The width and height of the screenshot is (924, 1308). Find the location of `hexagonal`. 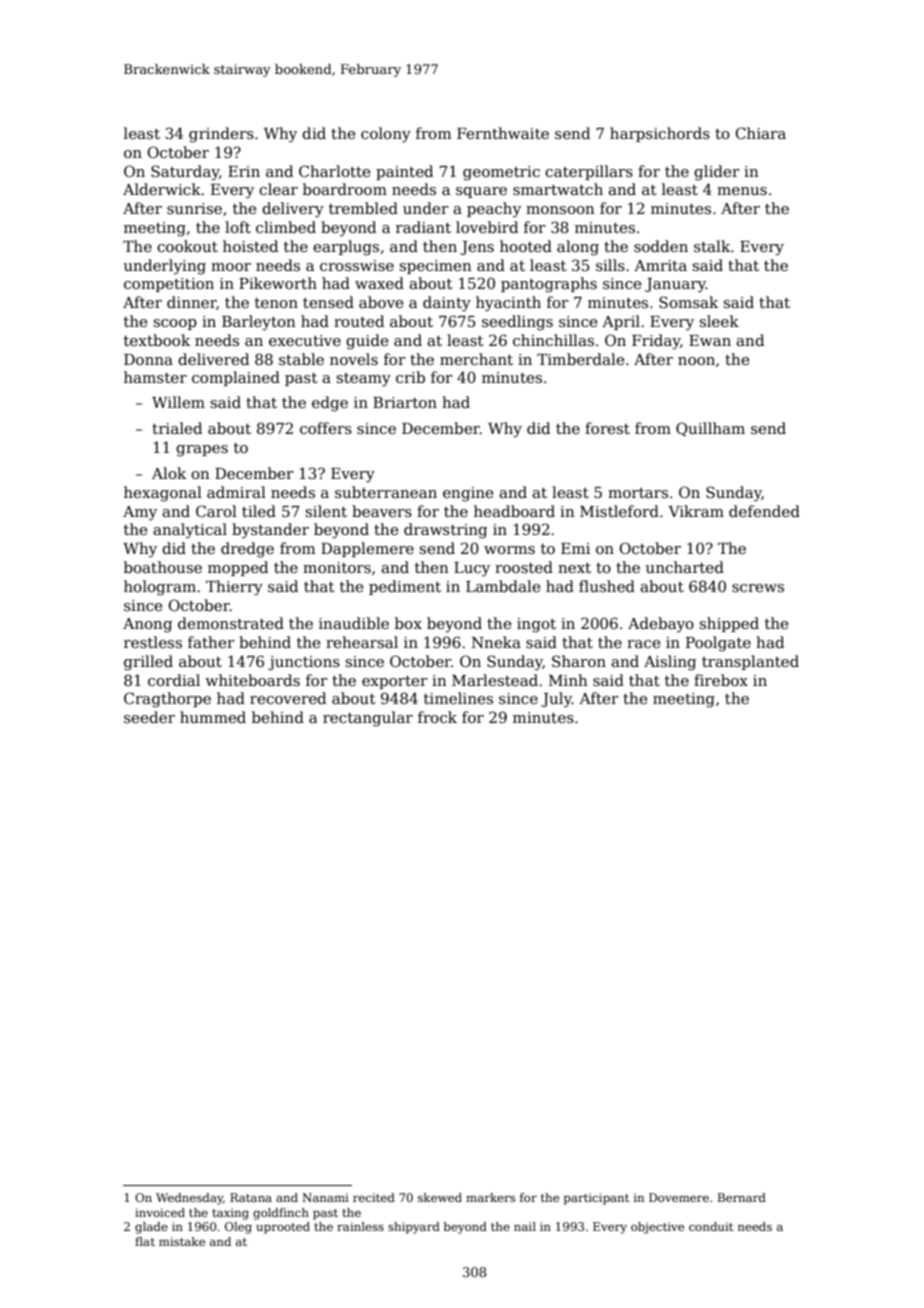

hexagonal is located at coordinates (163, 494).
